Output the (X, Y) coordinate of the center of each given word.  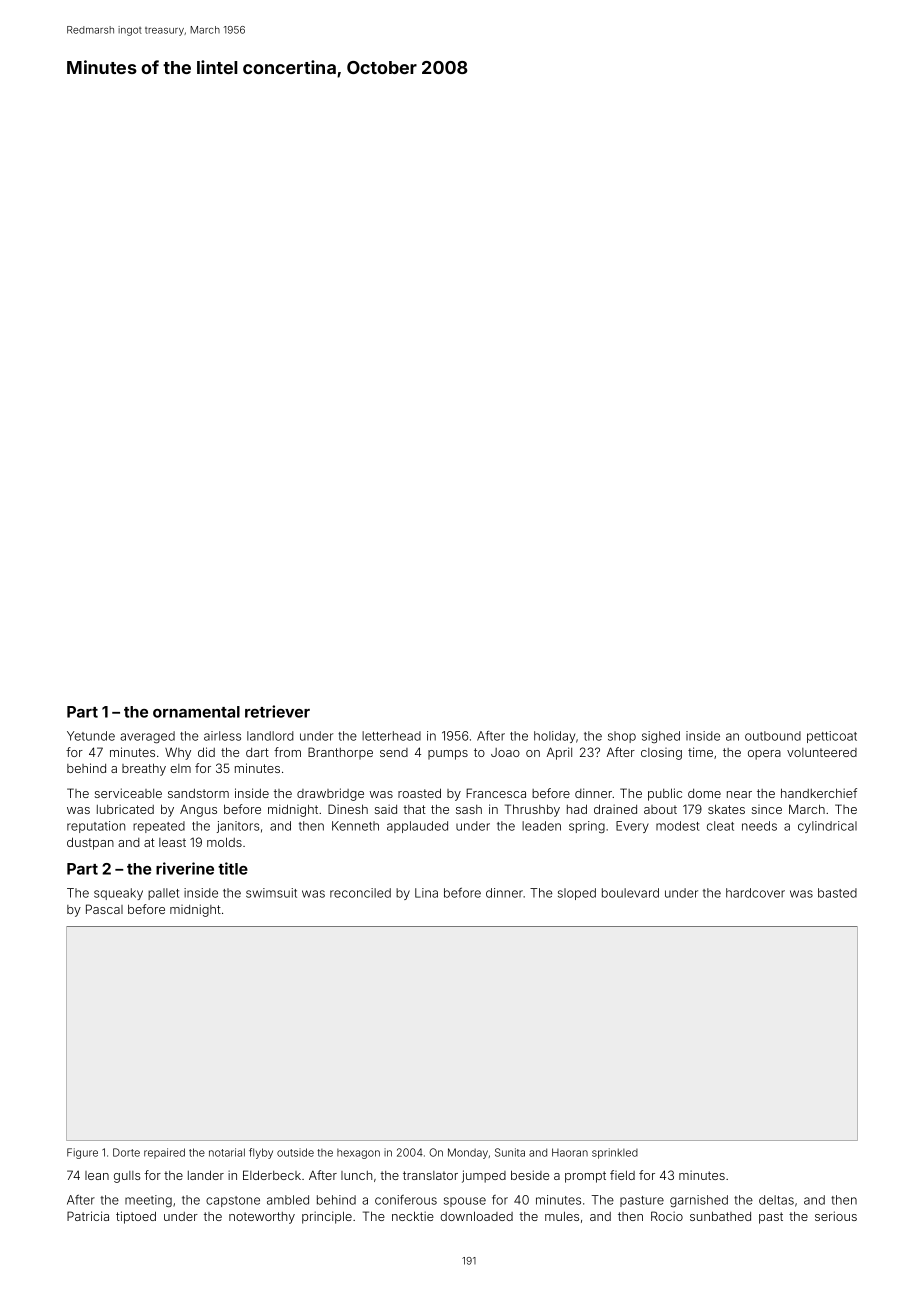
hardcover (755, 893)
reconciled (360, 893)
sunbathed (720, 1216)
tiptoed (136, 1217)
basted (837, 893)
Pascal (104, 909)
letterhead (391, 736)
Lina (426, 893)
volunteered (822, 752)
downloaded (476, 1216)
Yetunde (91, 736)
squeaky (118, 894)
